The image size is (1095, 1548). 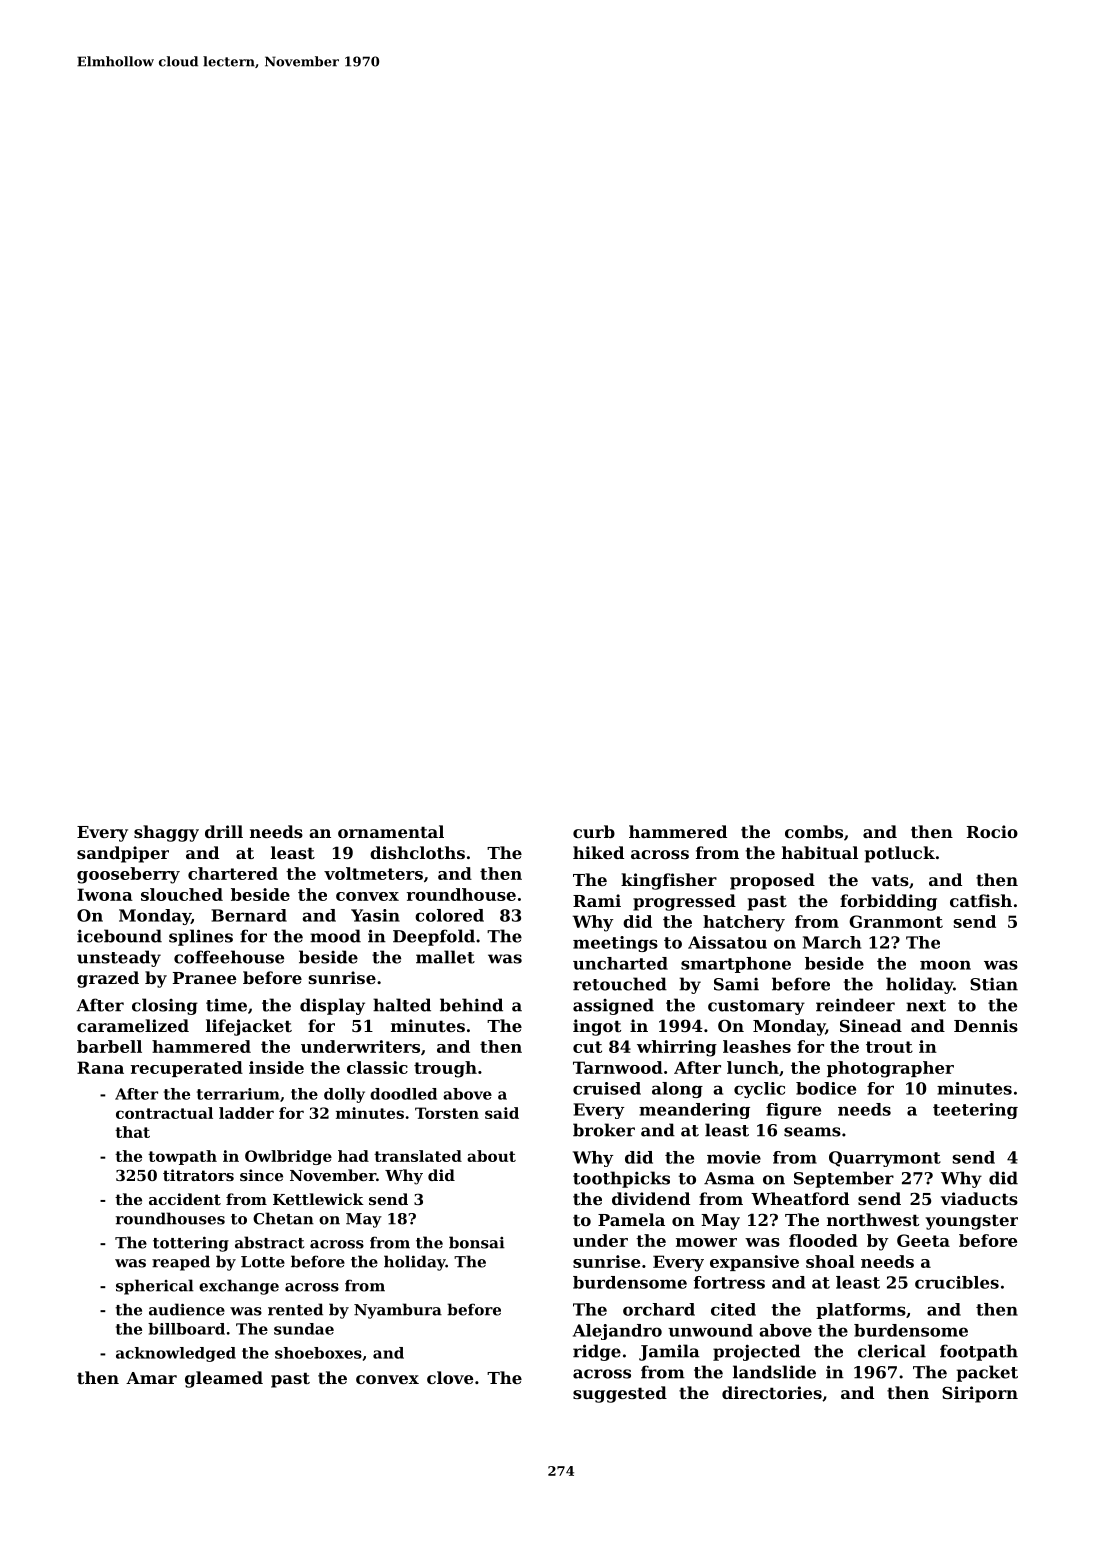 I want to click on proposed, so click(x=772, y=881).
